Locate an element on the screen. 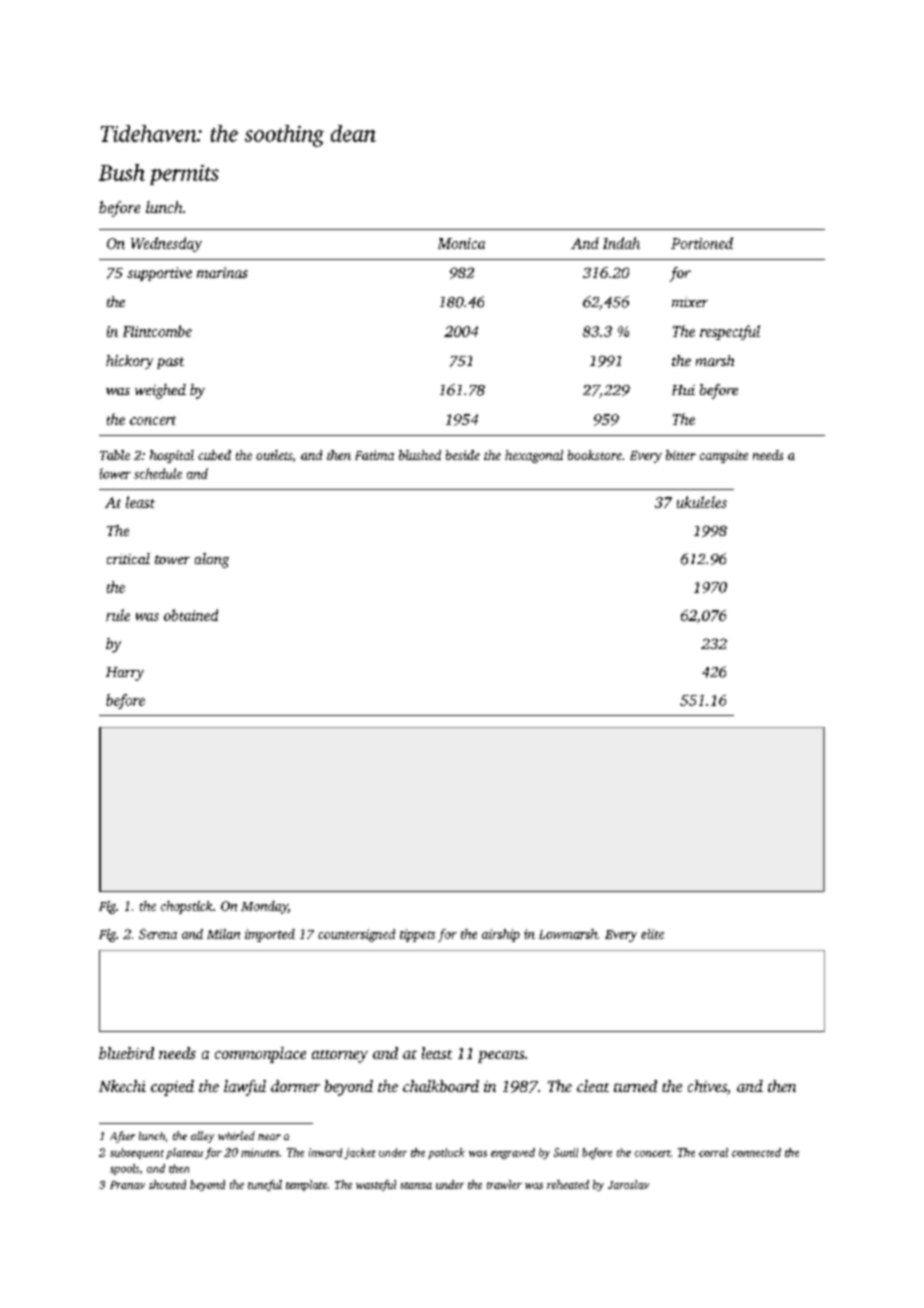 The image size is (924, 1308). permits is located at coordinates (184, 175).
